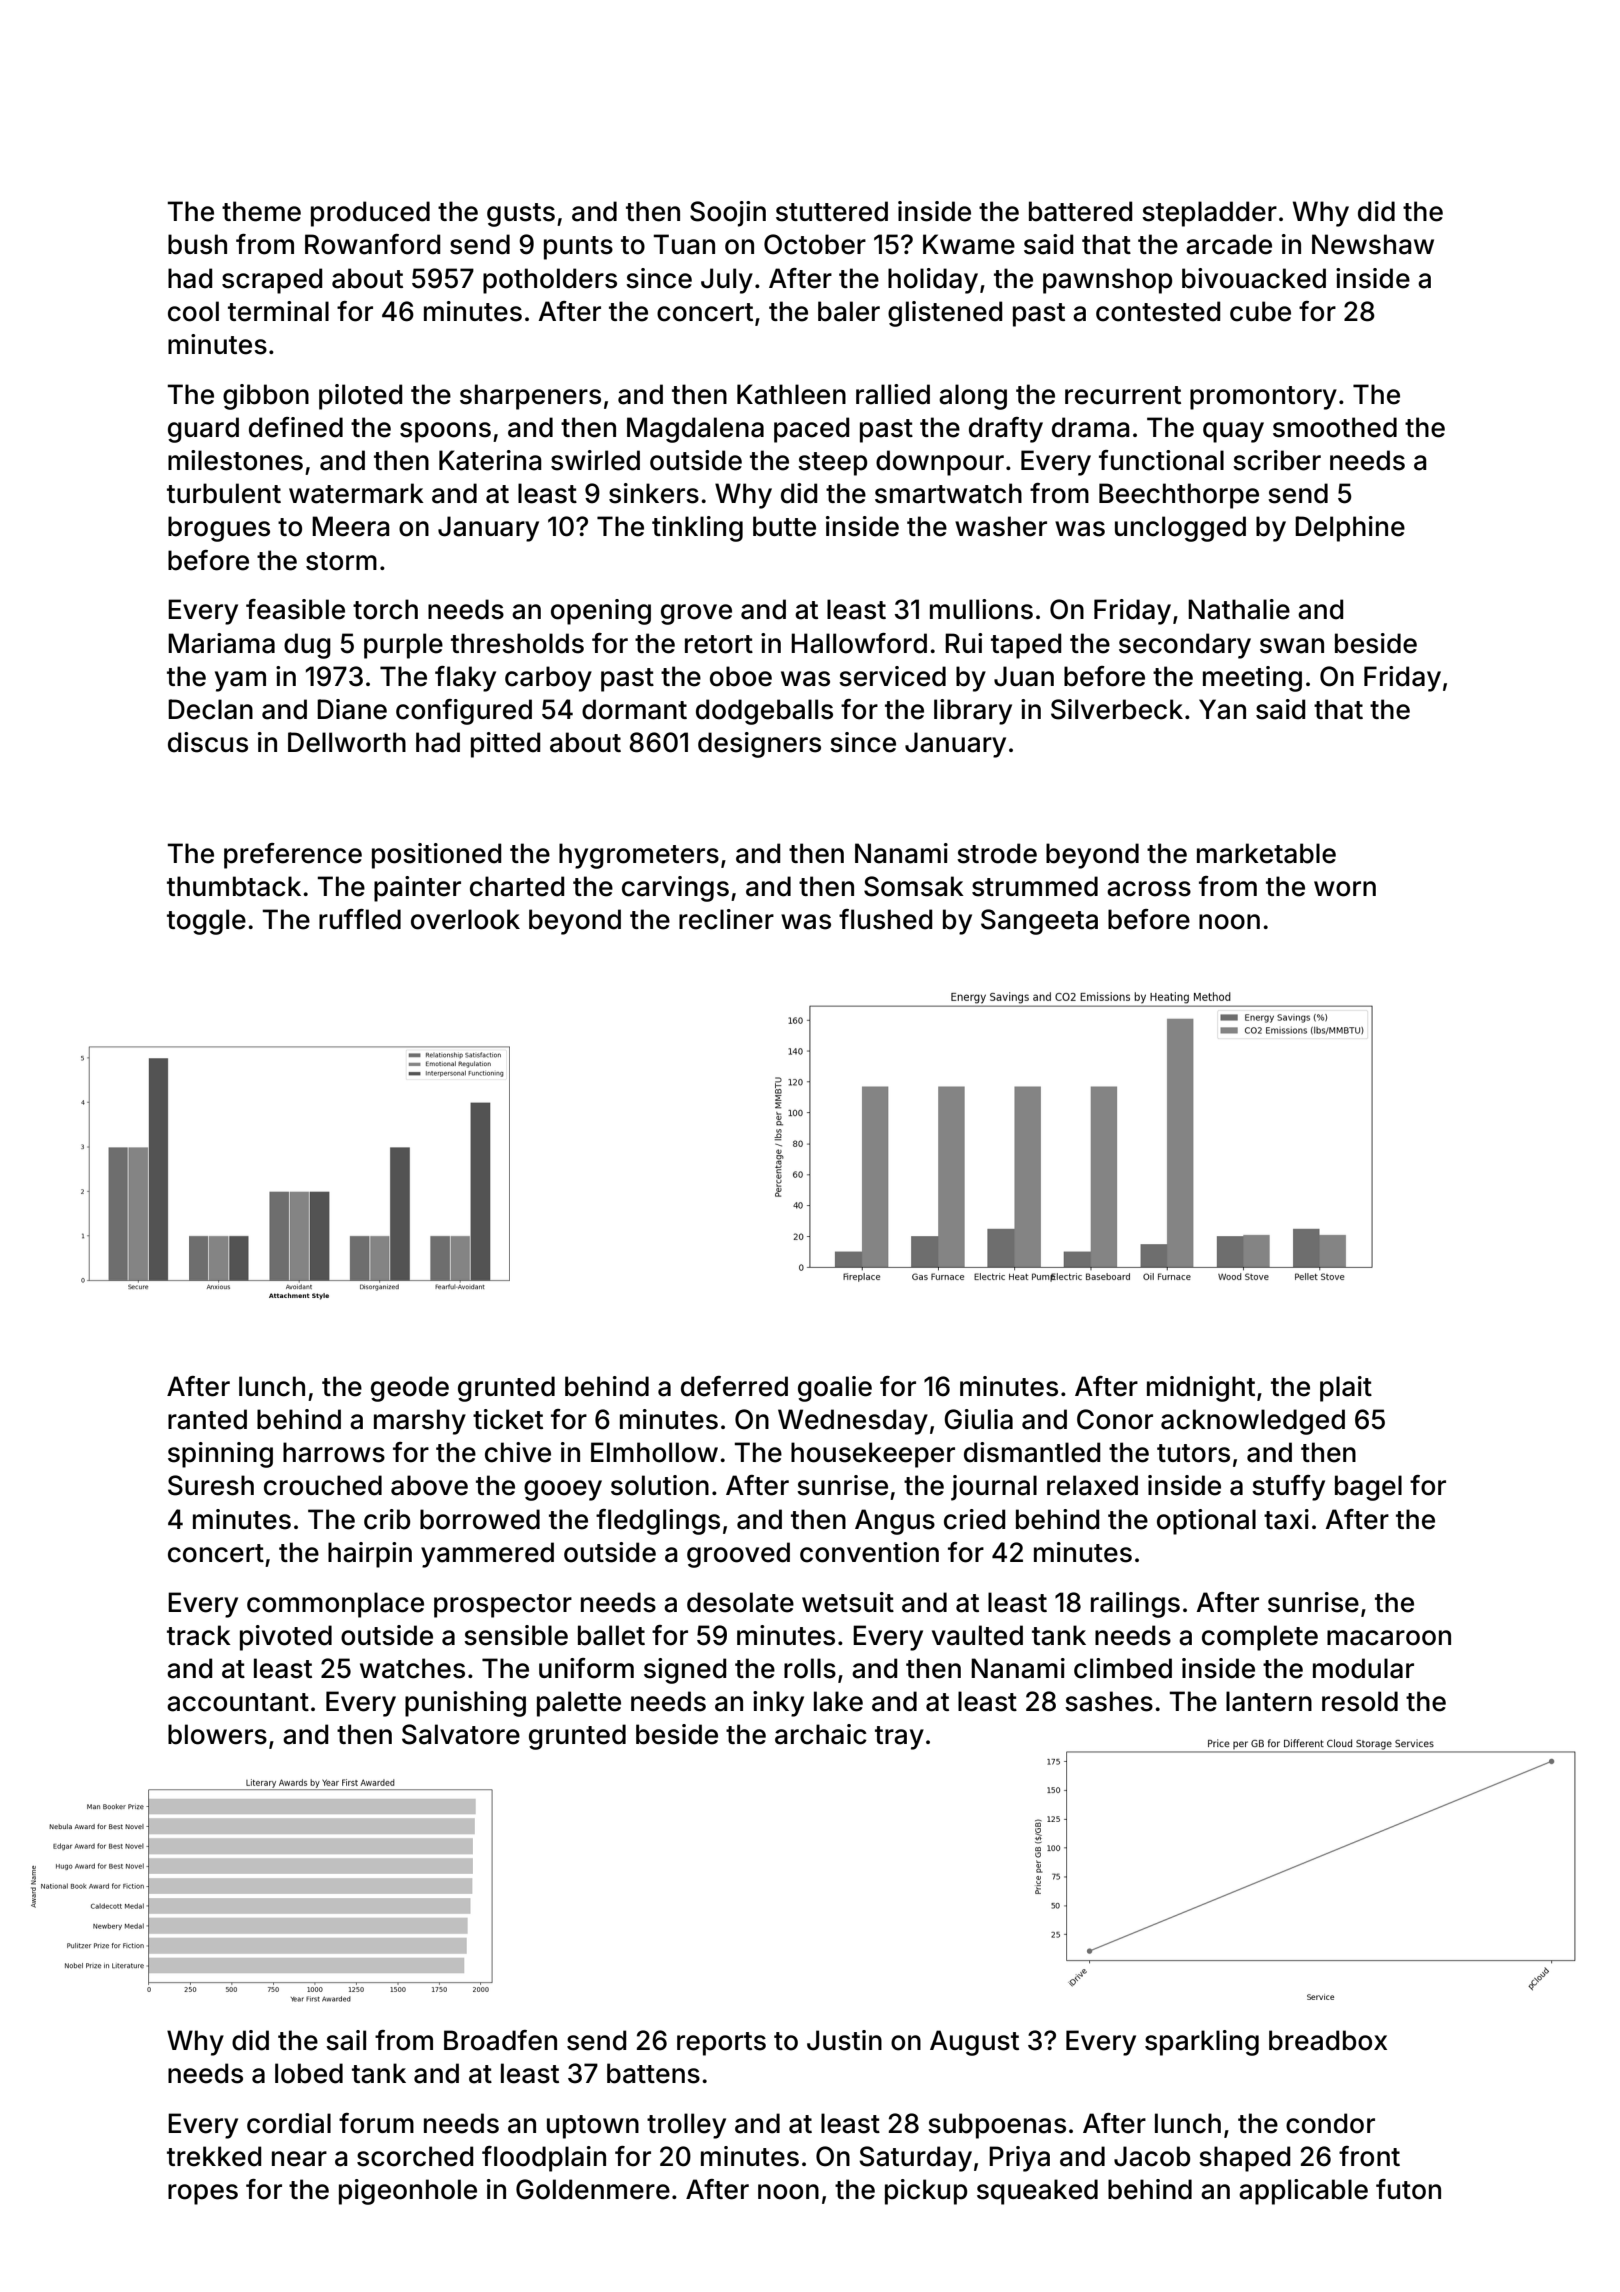 The height and width of the screenshot is (2292, 1620). What do you see at coordinates (686, 2126) in the screenshot?
I see `trolley` at bounding box center [686, 2126].
